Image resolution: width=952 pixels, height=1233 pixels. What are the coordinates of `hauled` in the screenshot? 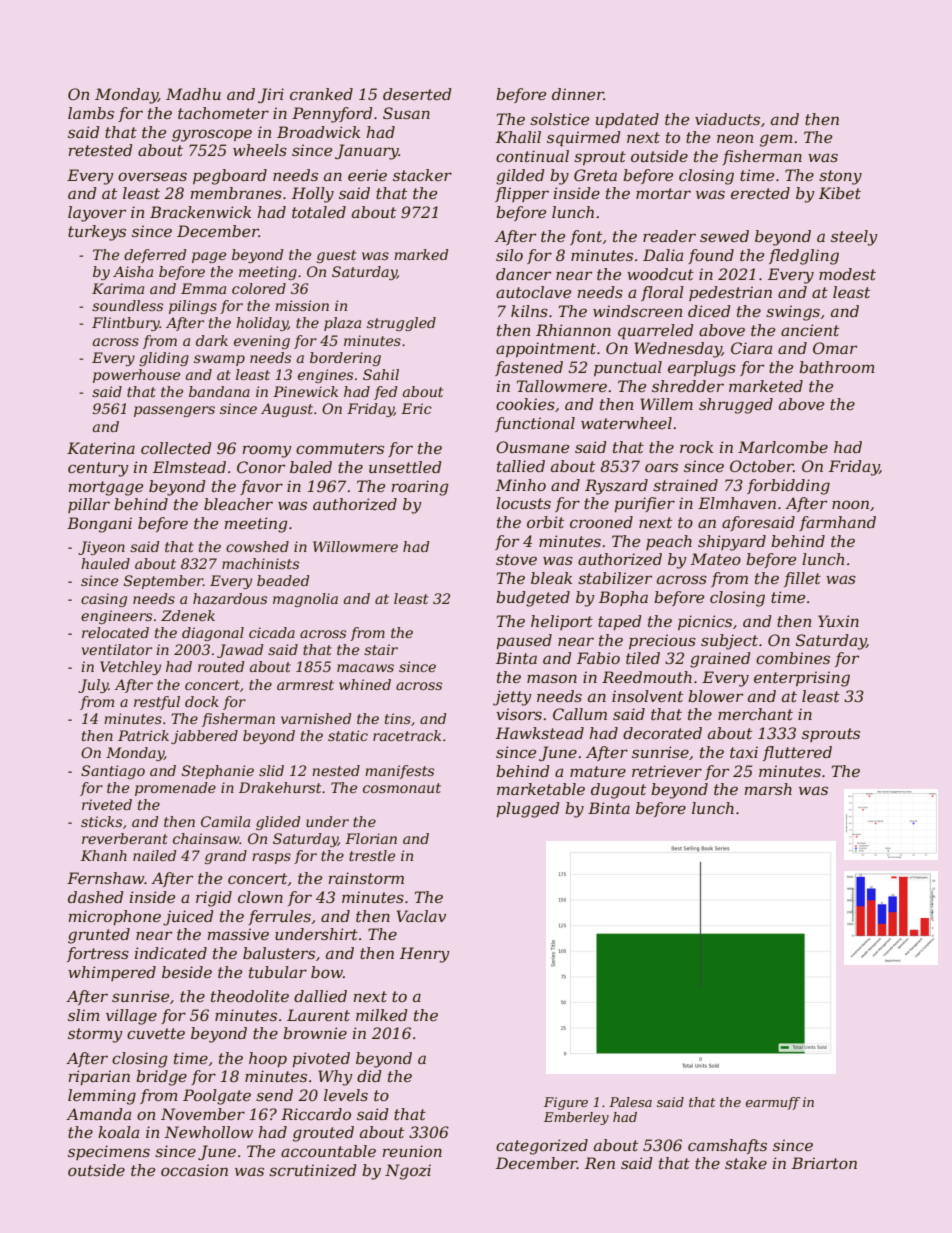 It's located at (105, 563).
